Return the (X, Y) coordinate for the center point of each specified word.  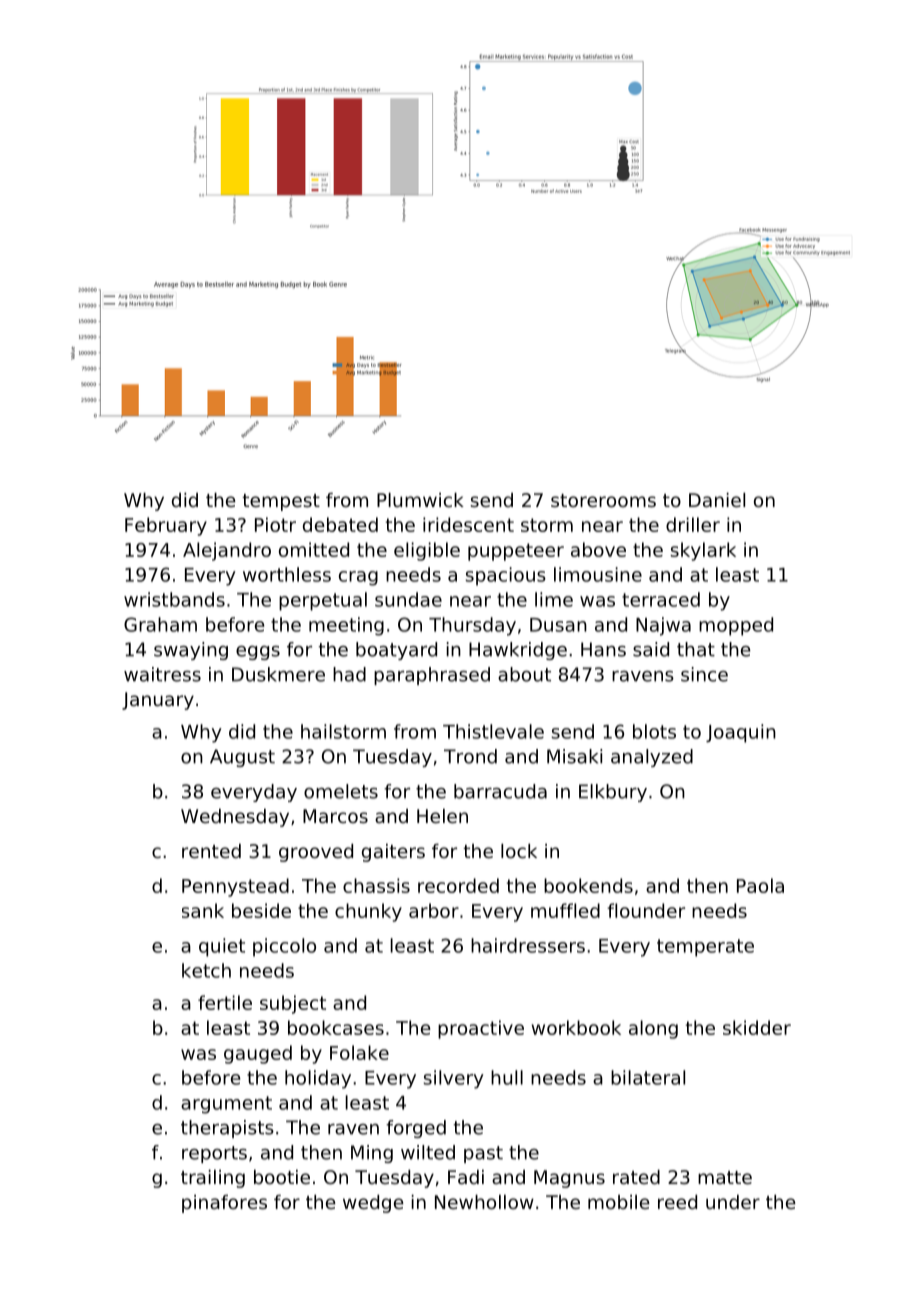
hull (507, 1077)
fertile (225, 1002)
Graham (160, 624)
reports (214, 1154)
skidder (757, 1027)
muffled (565, 910)
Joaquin (741, 733)
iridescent (468, 524)
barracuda (500, 791)
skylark (703, 551)
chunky (368, 912)
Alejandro (227, 551)
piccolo (284, 947)
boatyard (396, 651)
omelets (341, 791)
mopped (736, 626)
